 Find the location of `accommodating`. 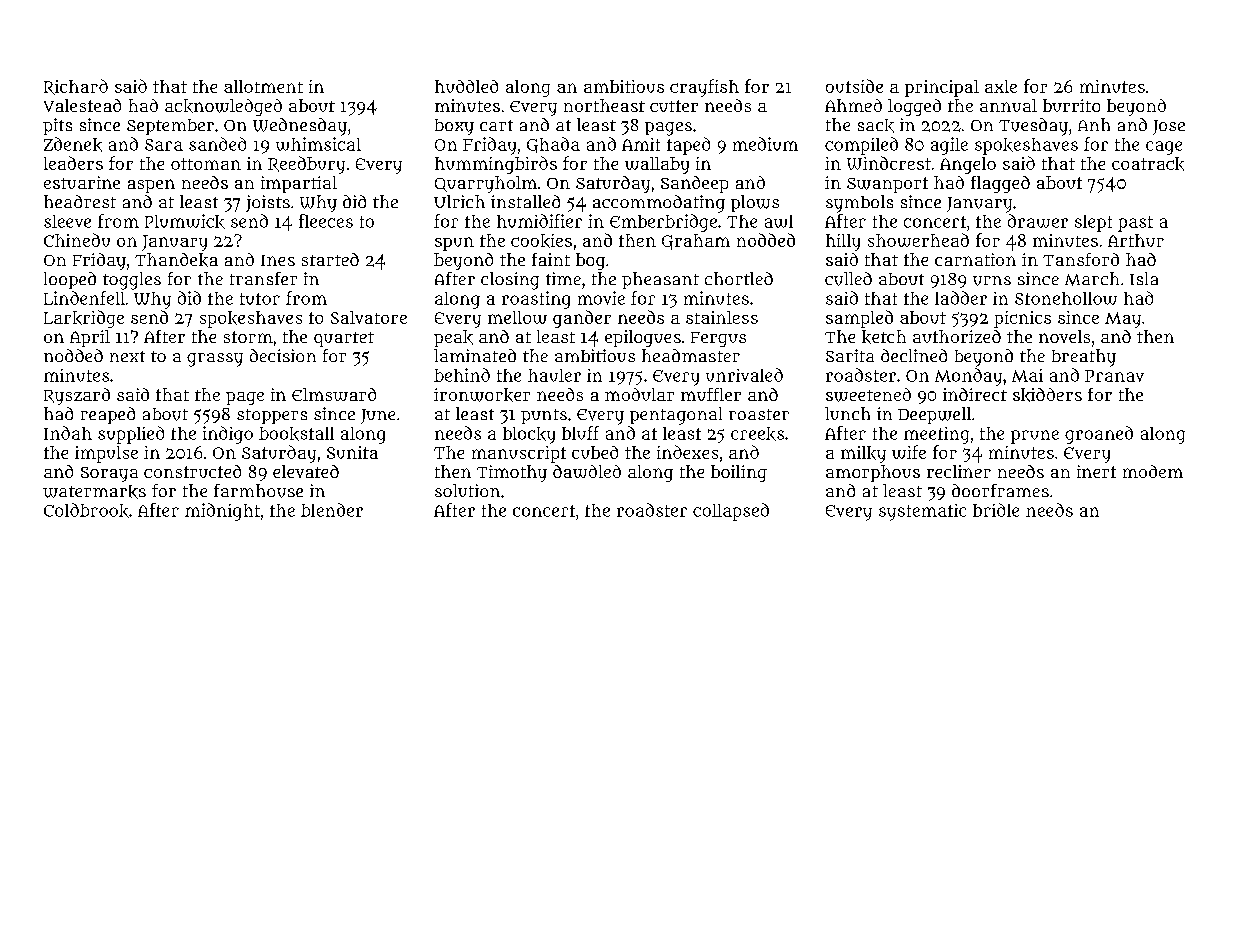

accommodating is located at coordinates (659, 204).
